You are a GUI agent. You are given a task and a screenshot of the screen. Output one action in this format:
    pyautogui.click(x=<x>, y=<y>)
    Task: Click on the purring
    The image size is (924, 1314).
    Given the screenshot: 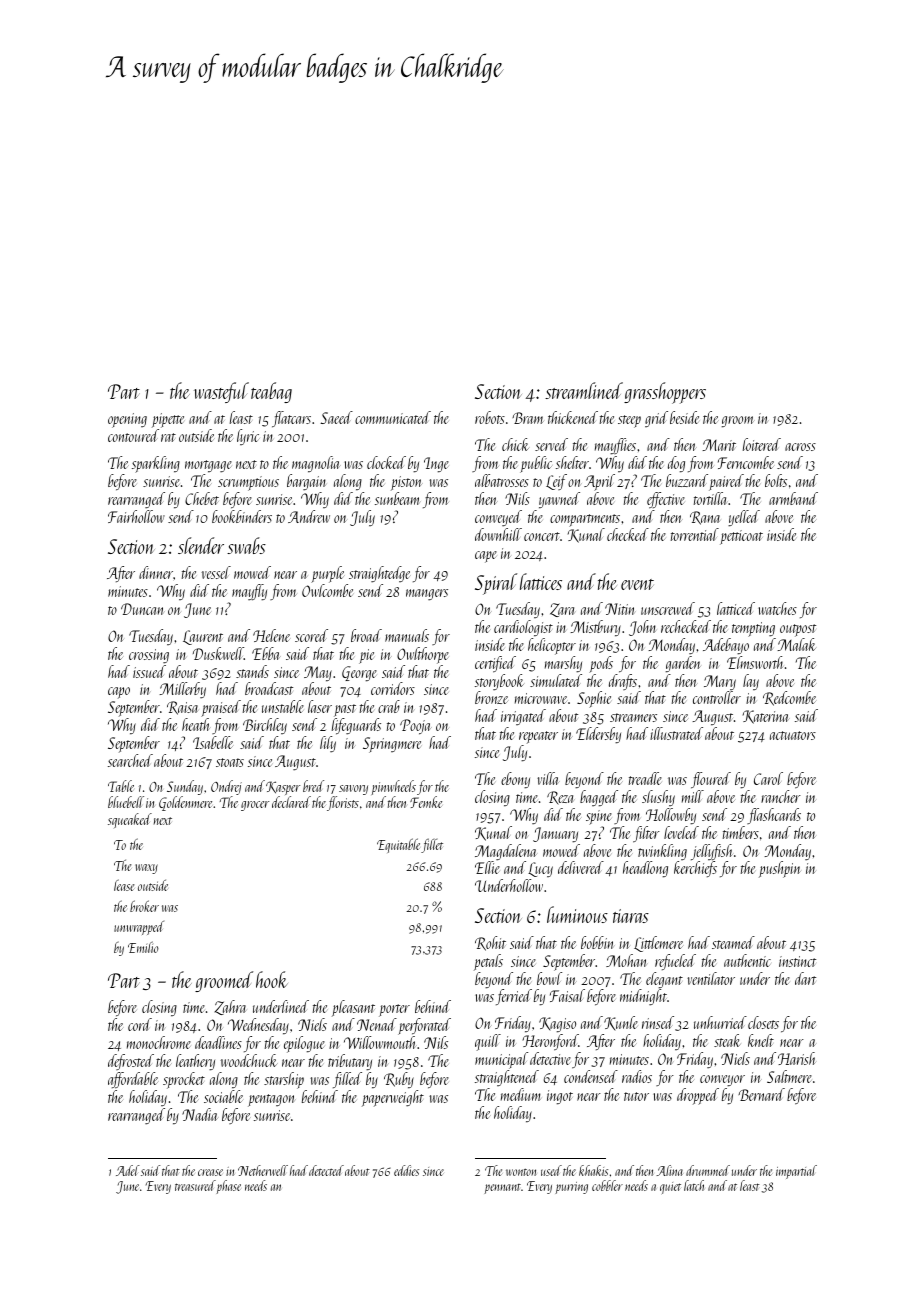 What is the action you would take?
    pyautogui.click(x=571, y=1188)
